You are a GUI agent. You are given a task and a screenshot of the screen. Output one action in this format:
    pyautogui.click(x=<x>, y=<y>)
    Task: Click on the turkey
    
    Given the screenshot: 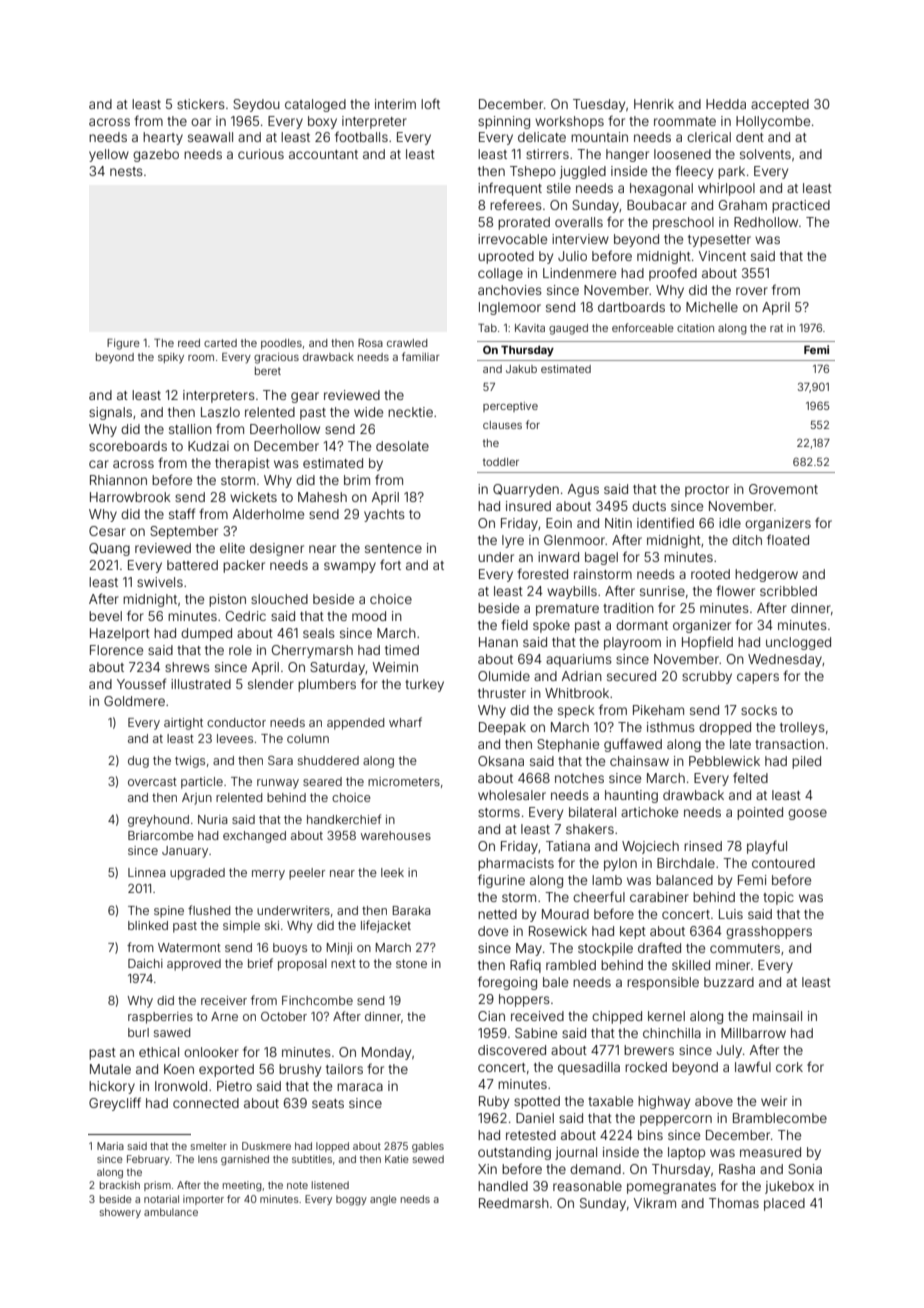 What is the action you would take?
    pyautogui.click(x=424, y=685)
